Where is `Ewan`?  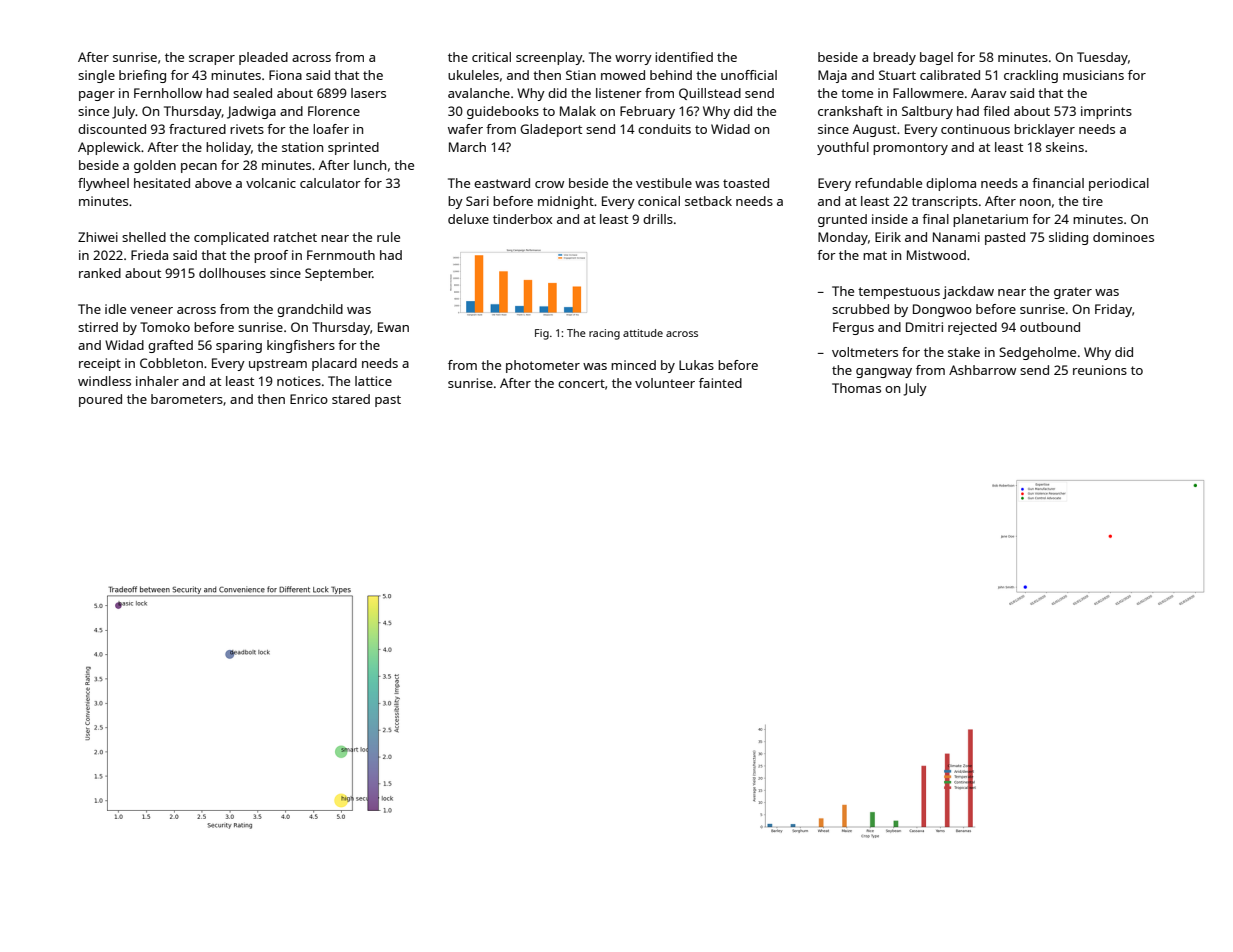 Ewan is located at coordinates (393, 327).
